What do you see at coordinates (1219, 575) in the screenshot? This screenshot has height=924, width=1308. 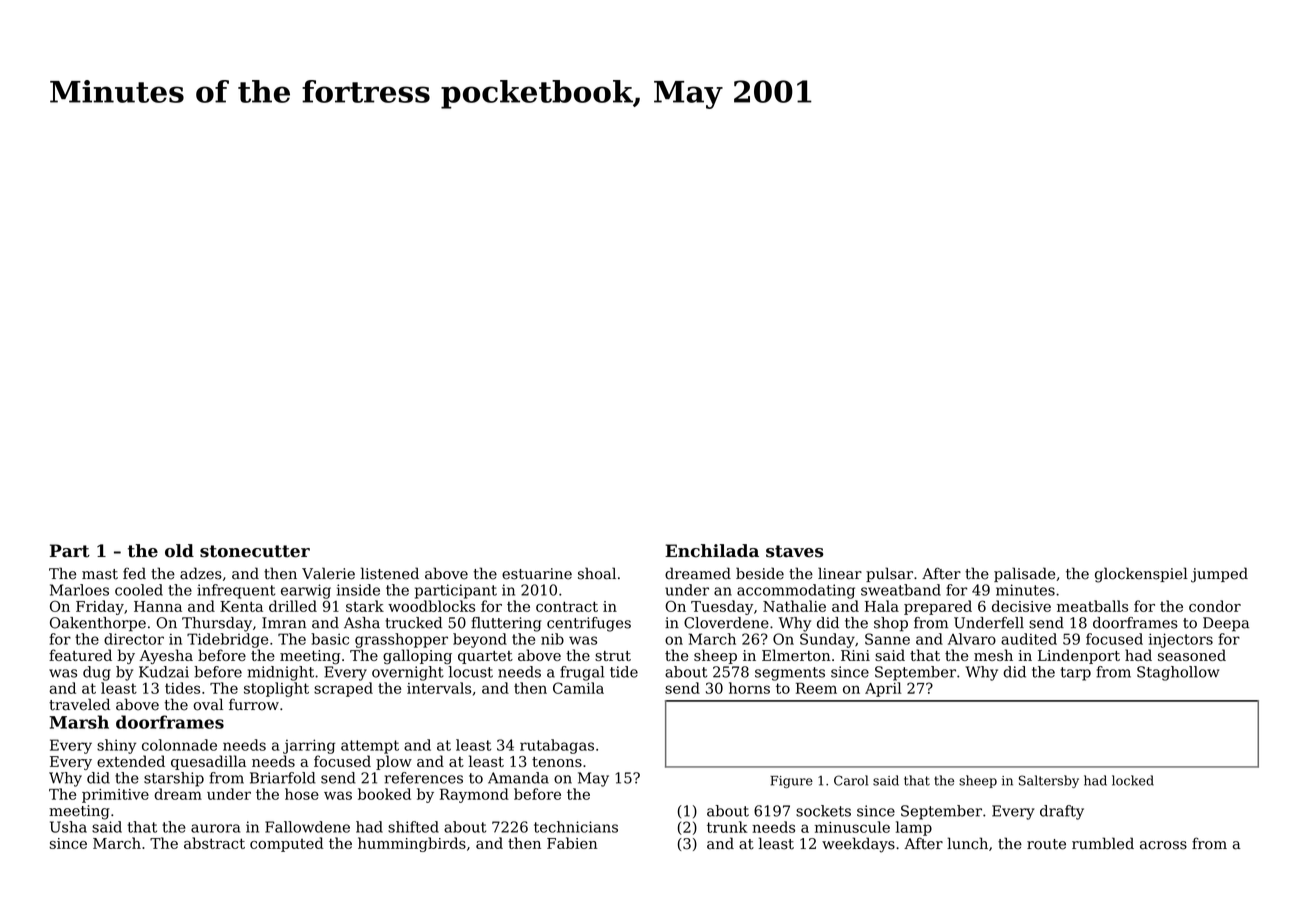 I see `jumped` at bounding box center [1219, 575].
